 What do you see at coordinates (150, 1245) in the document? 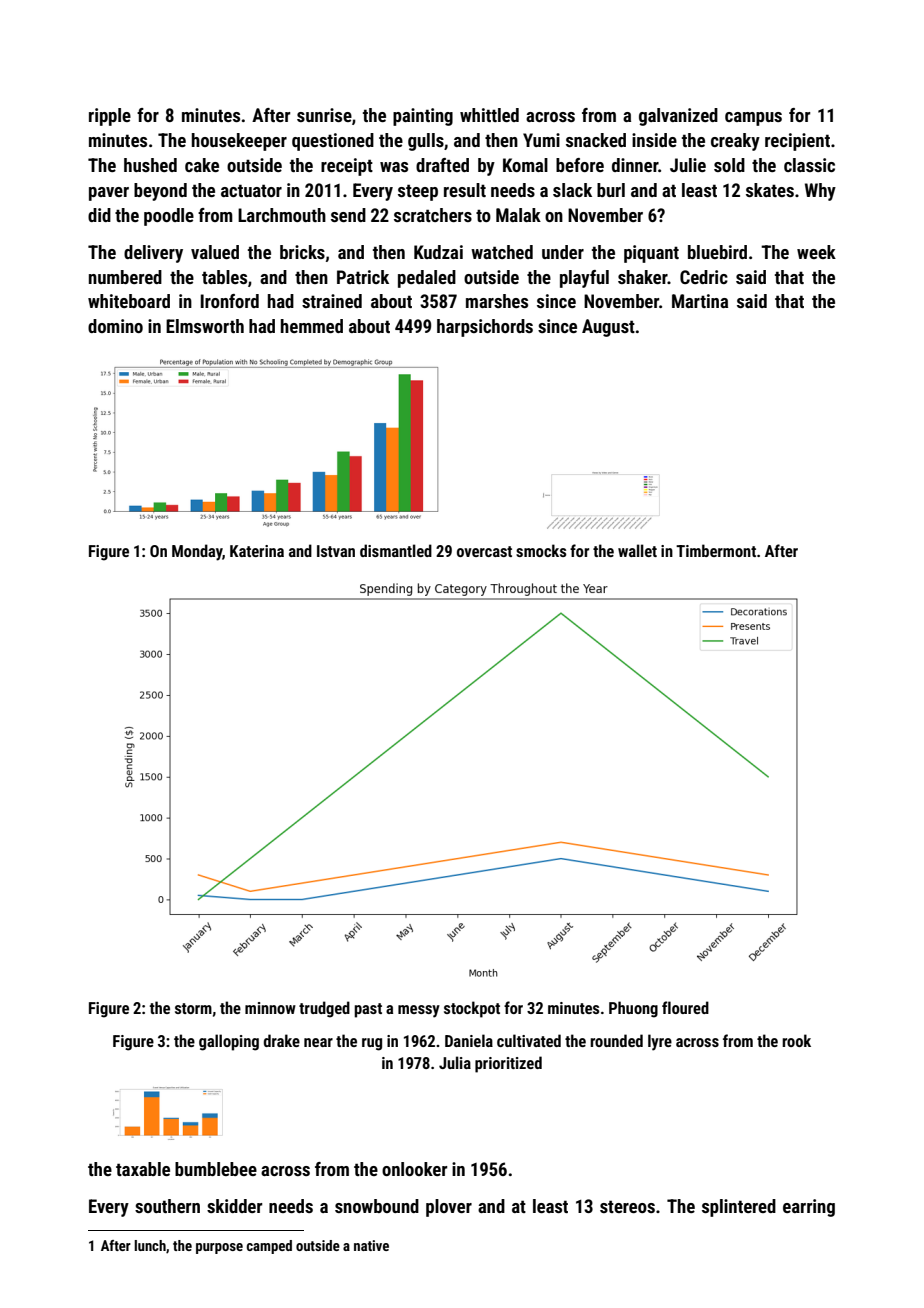
I see `lunch` at bounding box center [150, 1245].
